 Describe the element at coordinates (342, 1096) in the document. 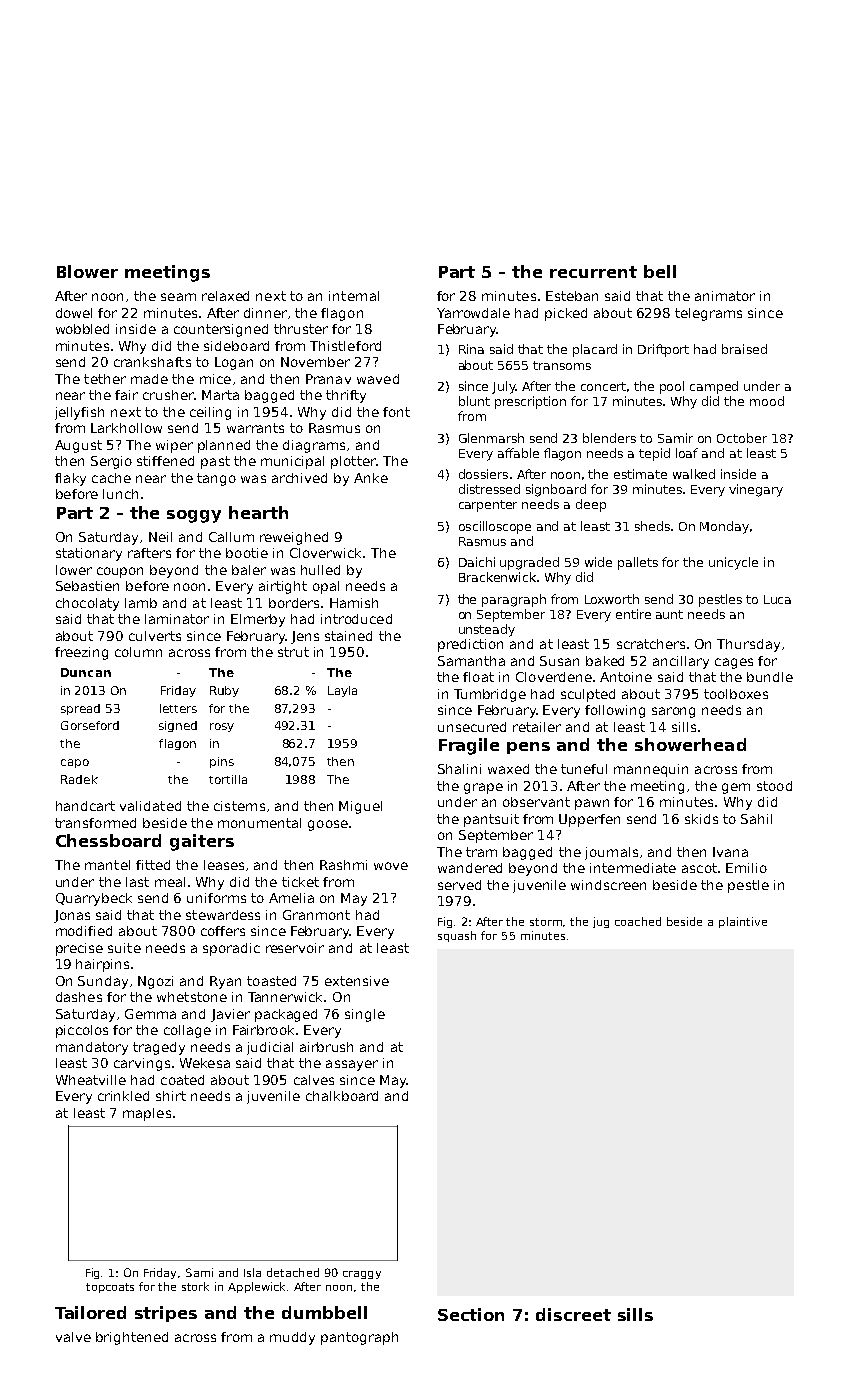

I see `chalkboard` at that location.
